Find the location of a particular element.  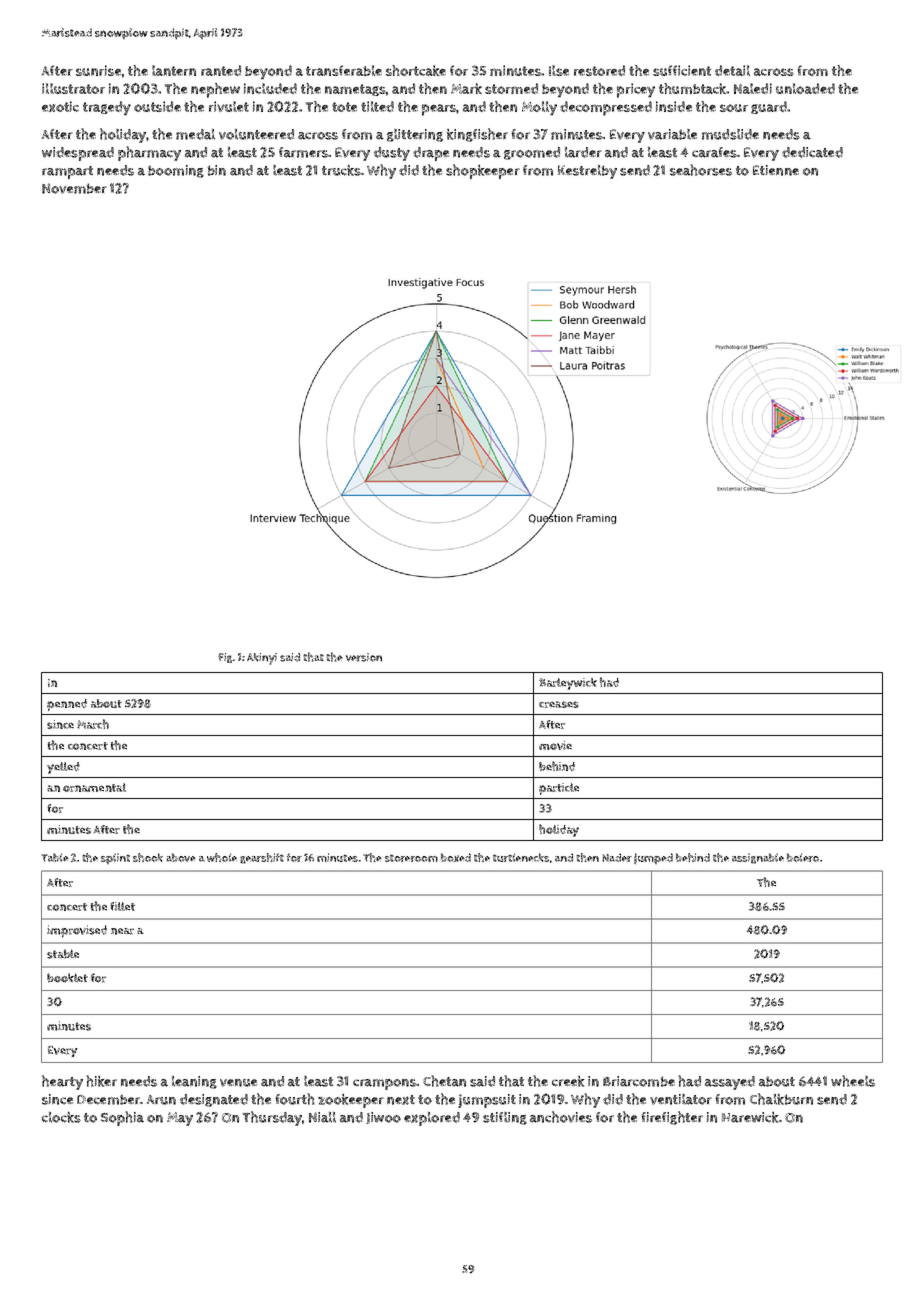

booming is located at coordinates (176, 171).
